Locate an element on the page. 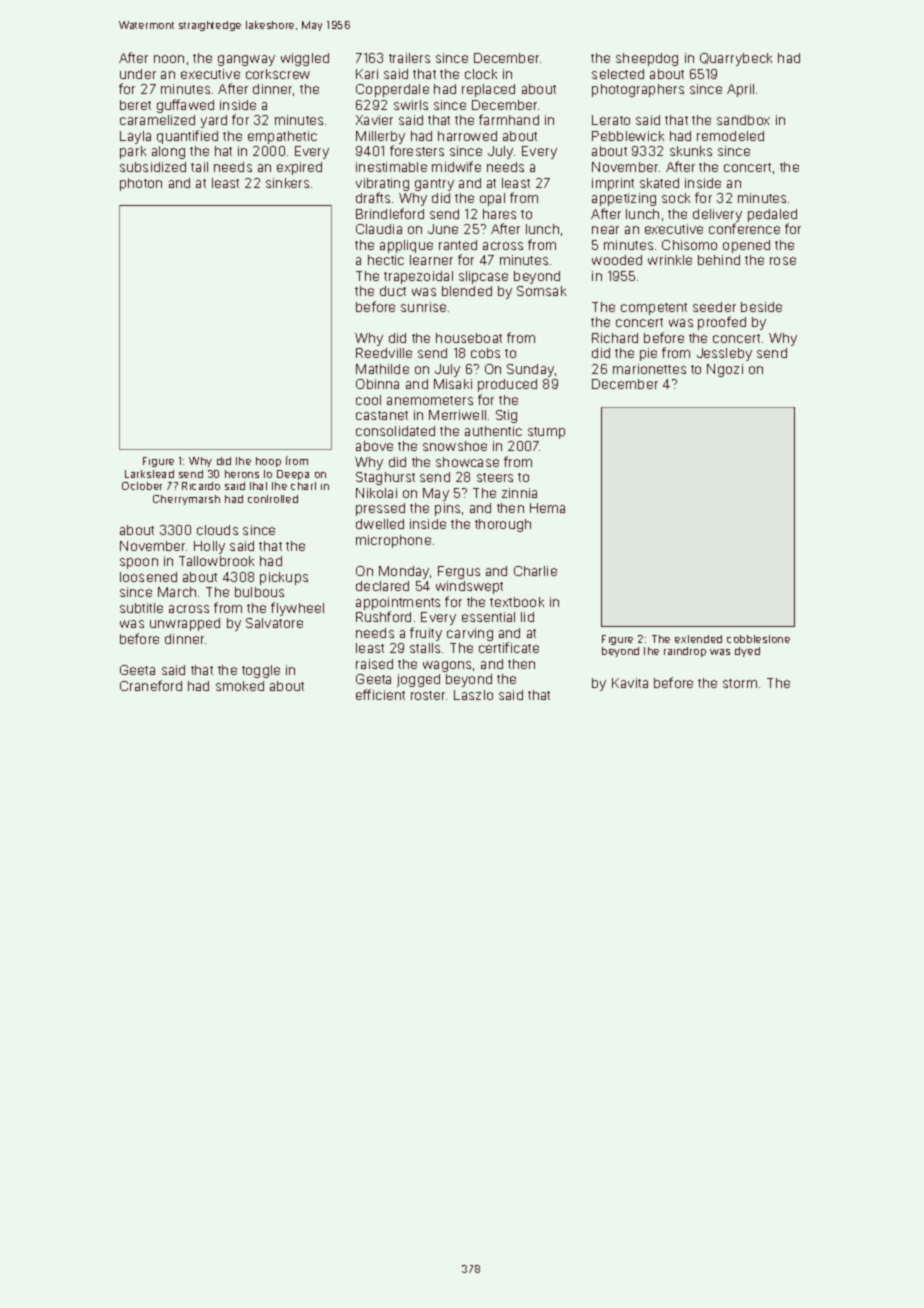 The image size is (924, 1308). remodeled is located at coordinates (730, 136).
